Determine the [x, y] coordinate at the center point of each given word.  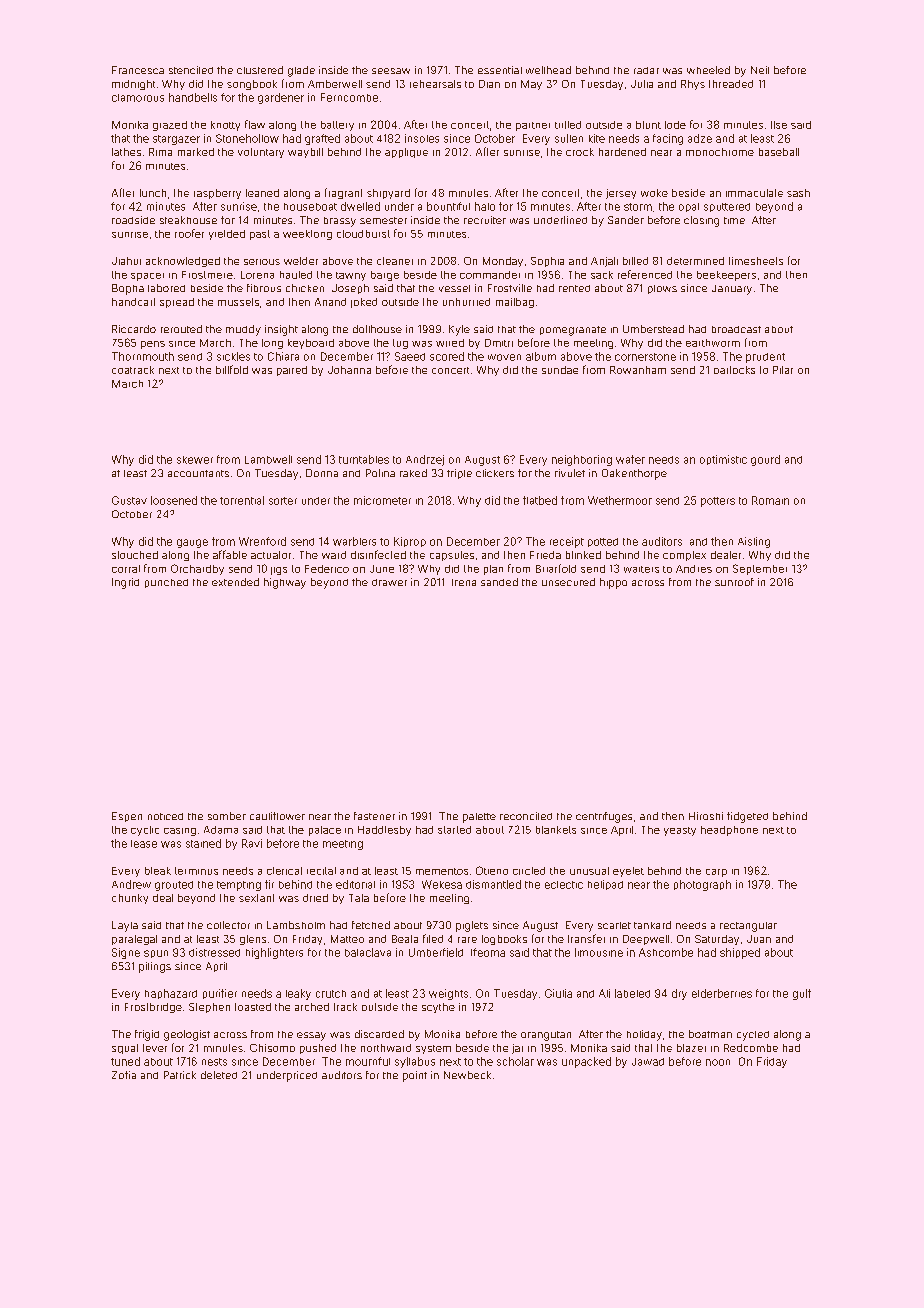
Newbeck [467, 1075]
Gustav [129, 500]
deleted [219, 1075]
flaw [255, 124]
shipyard [388, 194]
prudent [765, 358]
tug [400, 344]
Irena [464, 582]
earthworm [713, 343]
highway [285, 583]
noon [718, 1062]
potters [718, 502]
